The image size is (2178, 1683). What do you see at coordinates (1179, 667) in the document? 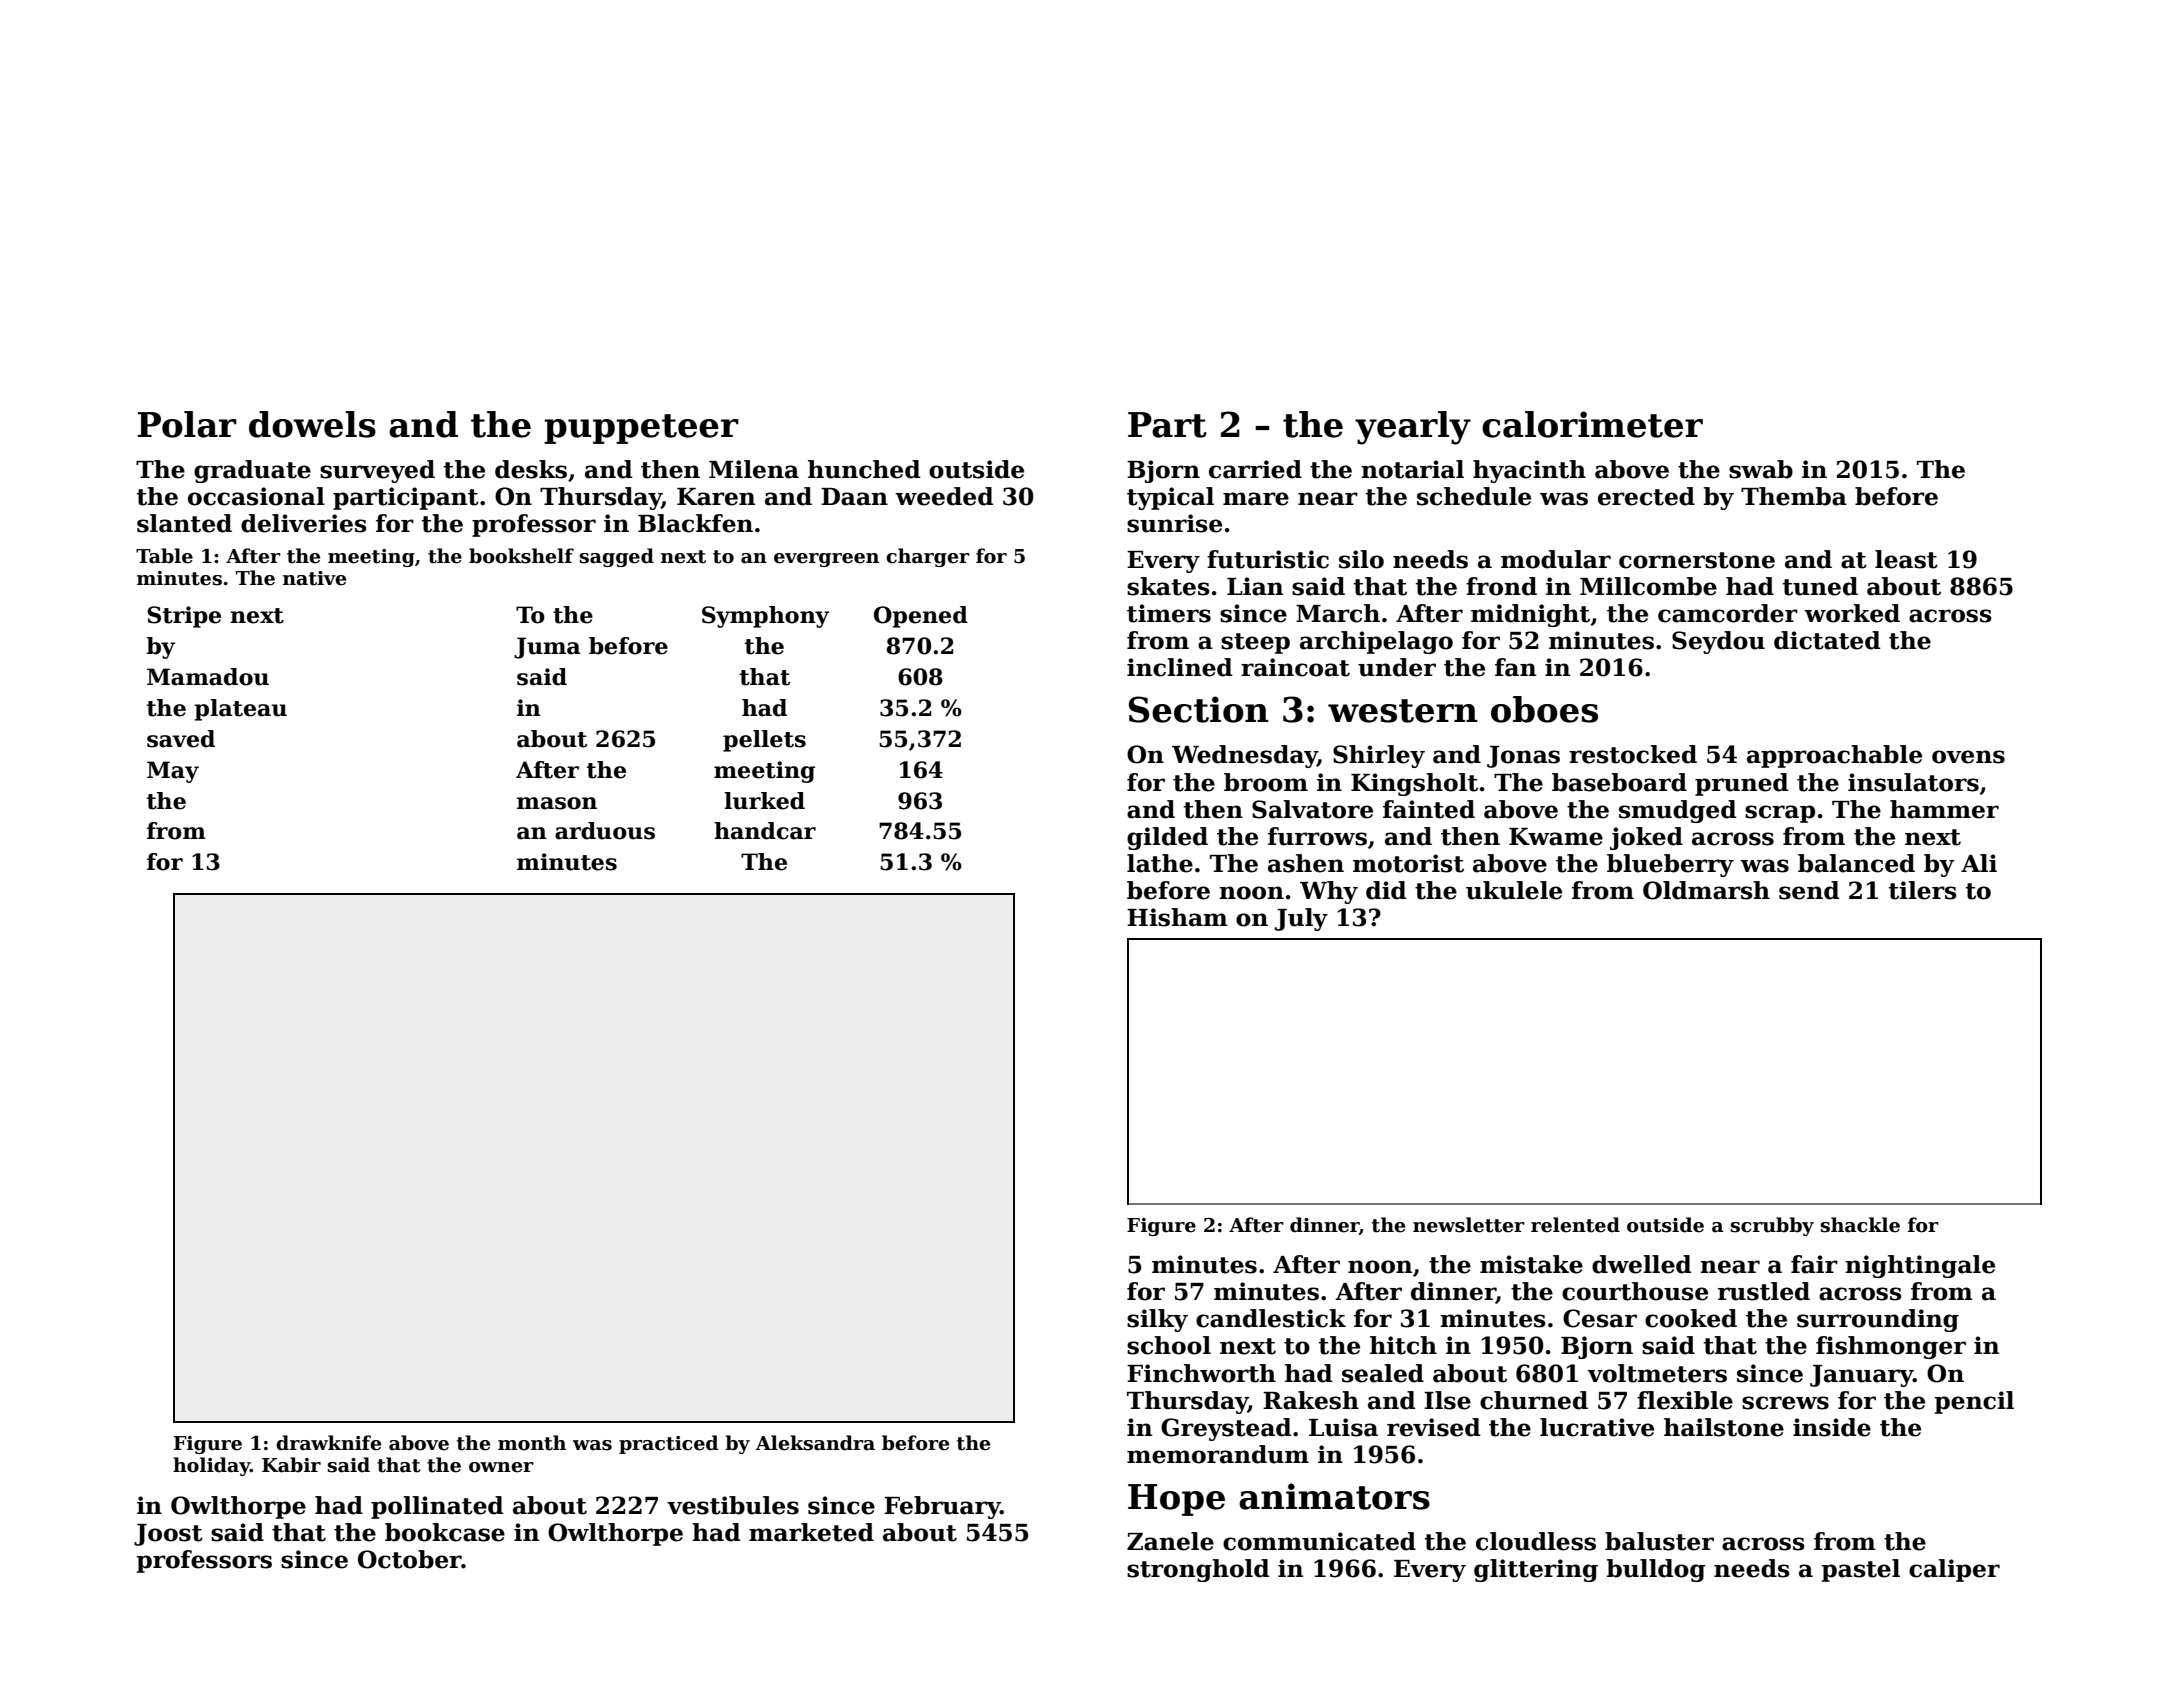
I see `inclined` at bounding box center [1179, 667].
